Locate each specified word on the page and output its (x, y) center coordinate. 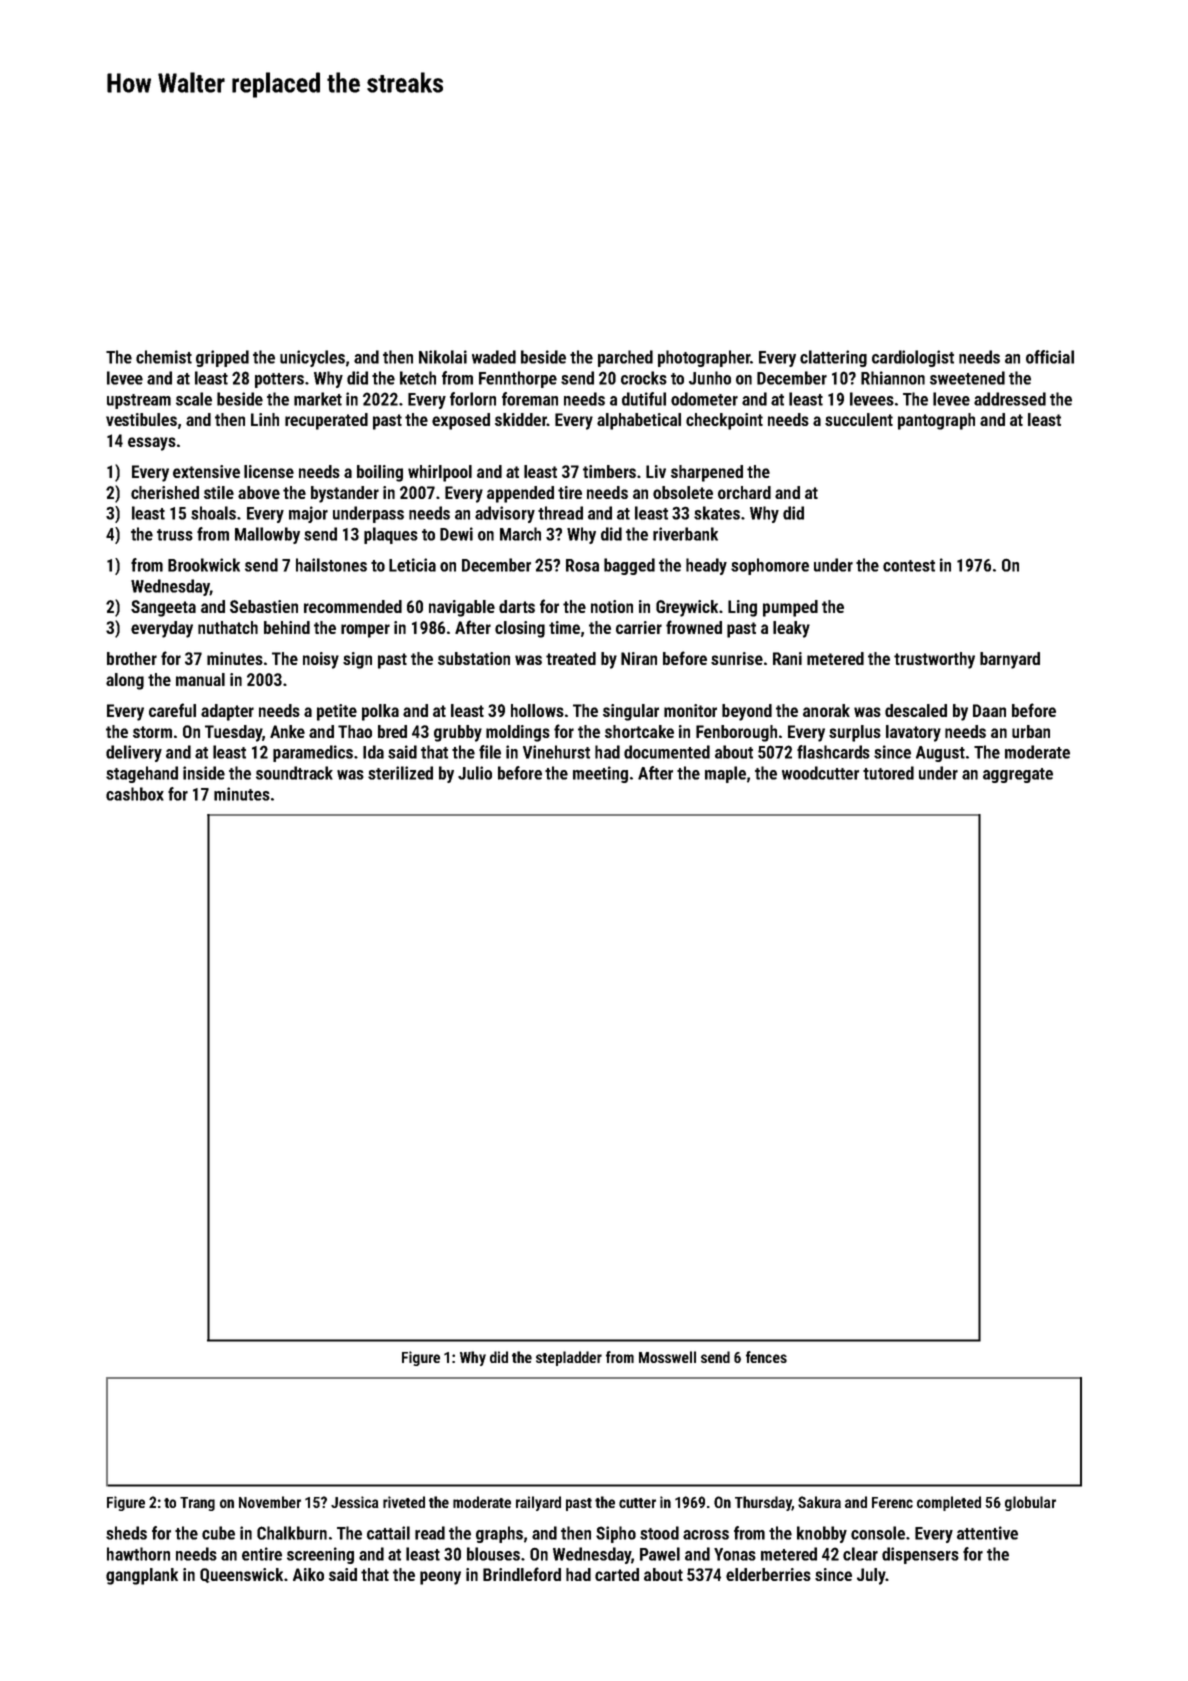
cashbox (135, 794)
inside (204, 773)
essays (152, 444)
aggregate (1018, 775)
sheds (126, 1533)
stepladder (569, 1358)
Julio (475, 773)
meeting (600, 774)
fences (766, 1357)
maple (725, 774)
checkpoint (724, 421)
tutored (888, 773)
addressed (1010, 399)
